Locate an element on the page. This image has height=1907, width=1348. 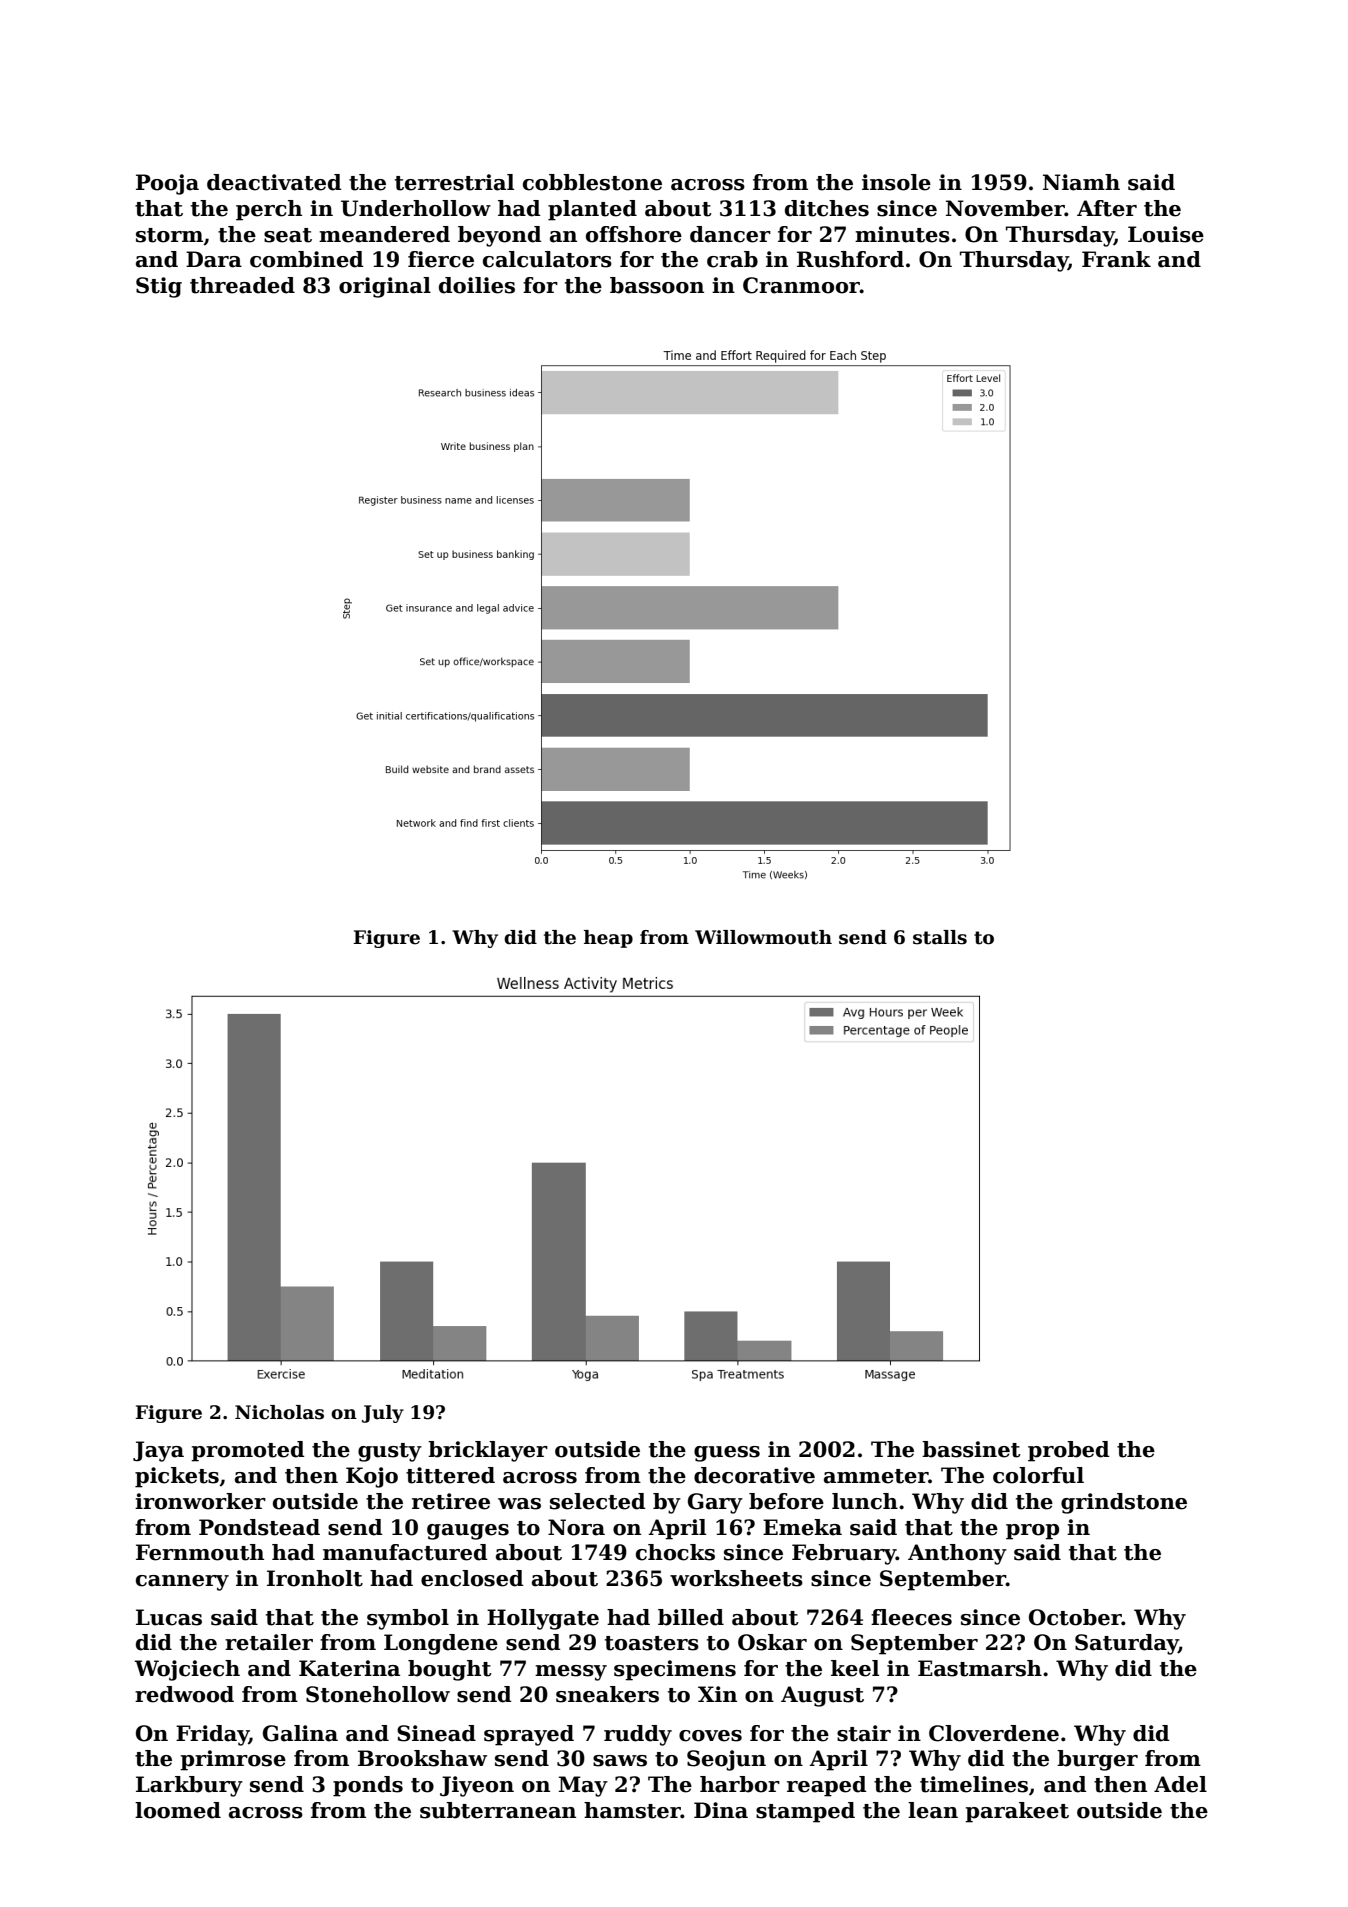
Stig is located at coordinates (159, 287).
